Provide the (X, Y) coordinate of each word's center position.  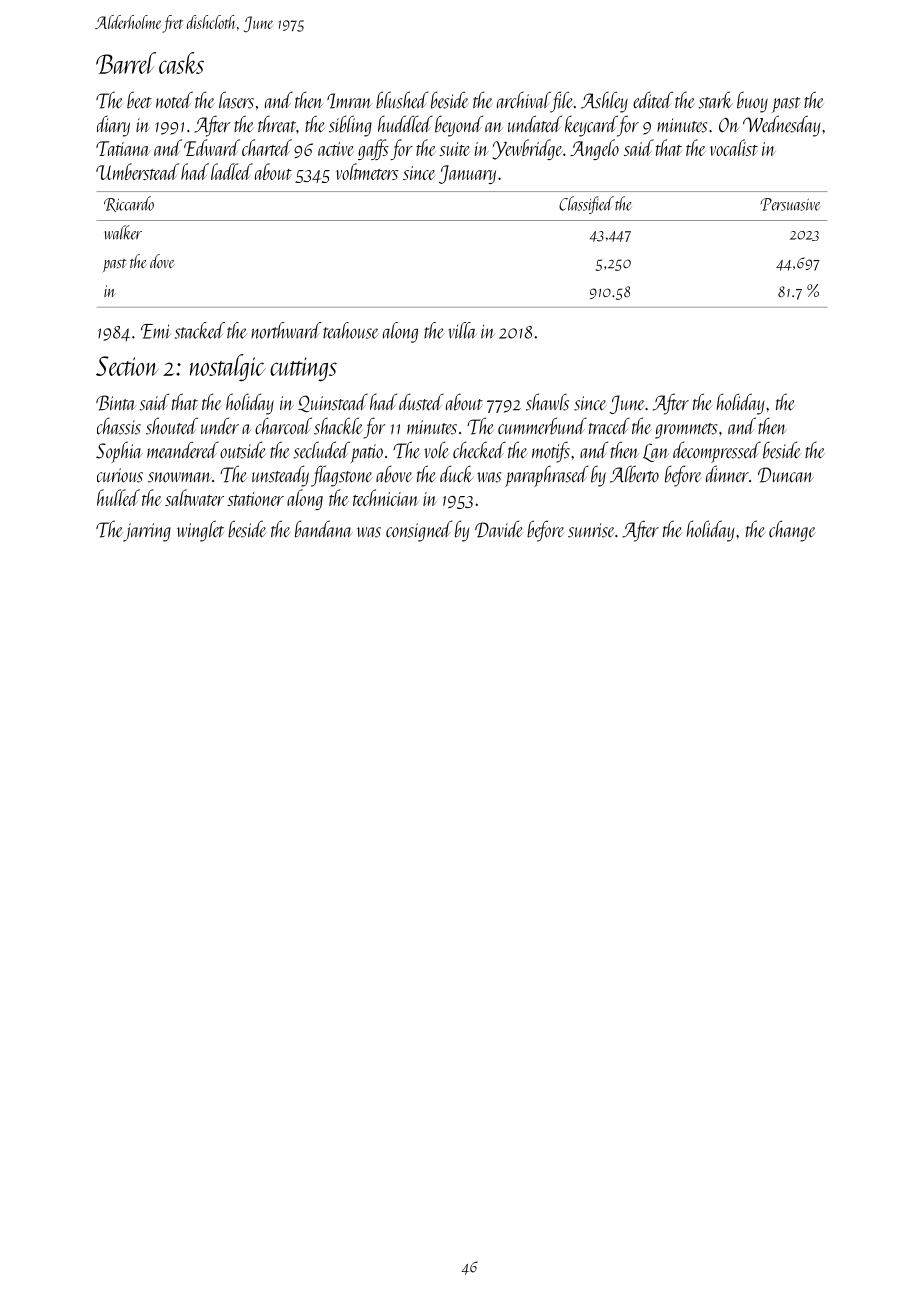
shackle (338, 426)
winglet (200, 531)
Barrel (126, 63)
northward (286, 330)
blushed (402, 100)
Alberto (634, 474)
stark (715, 100)
